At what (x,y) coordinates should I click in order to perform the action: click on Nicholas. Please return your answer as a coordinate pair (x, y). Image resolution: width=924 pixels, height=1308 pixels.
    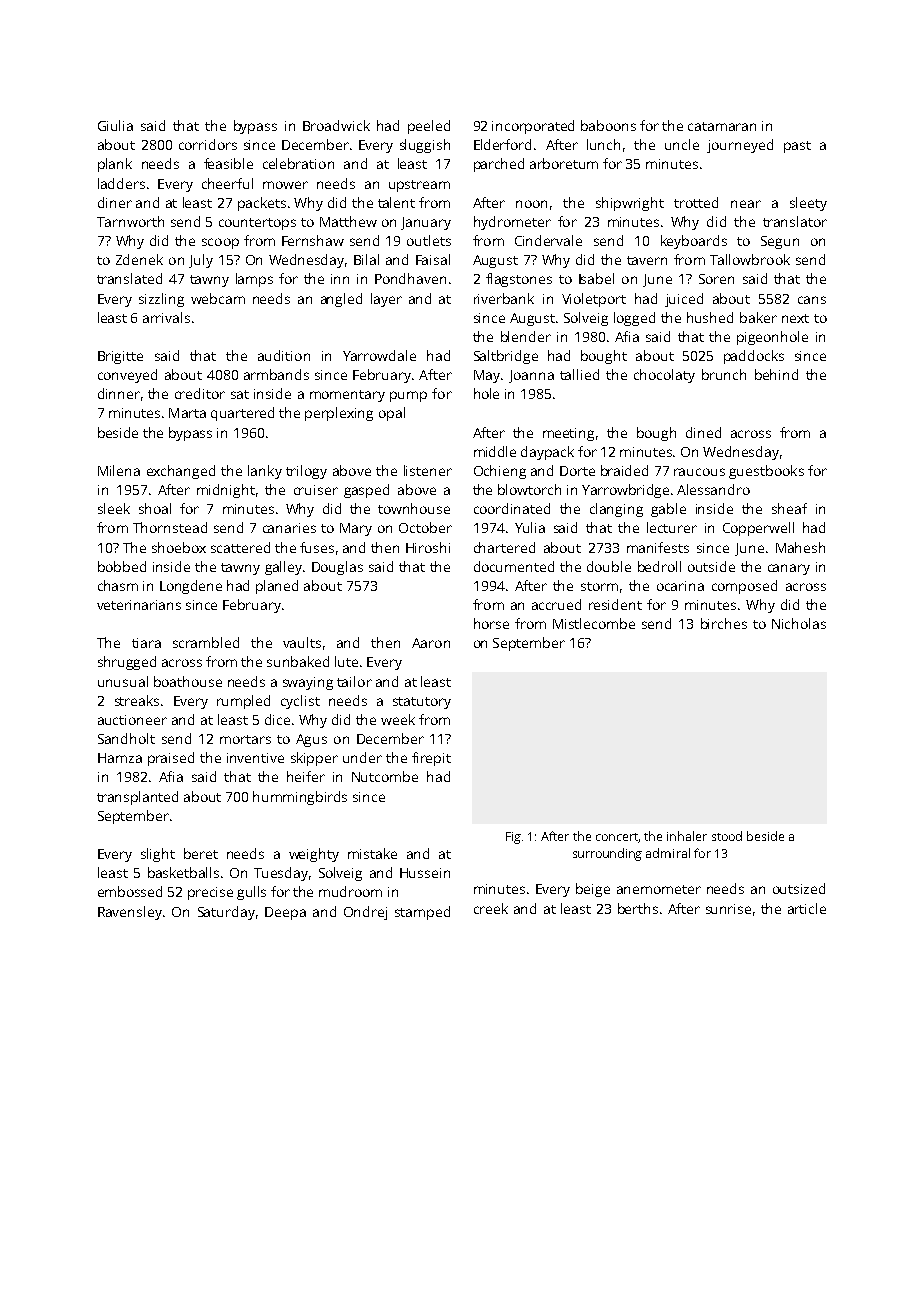
    Looking at the image, I should click on (799, 623).
